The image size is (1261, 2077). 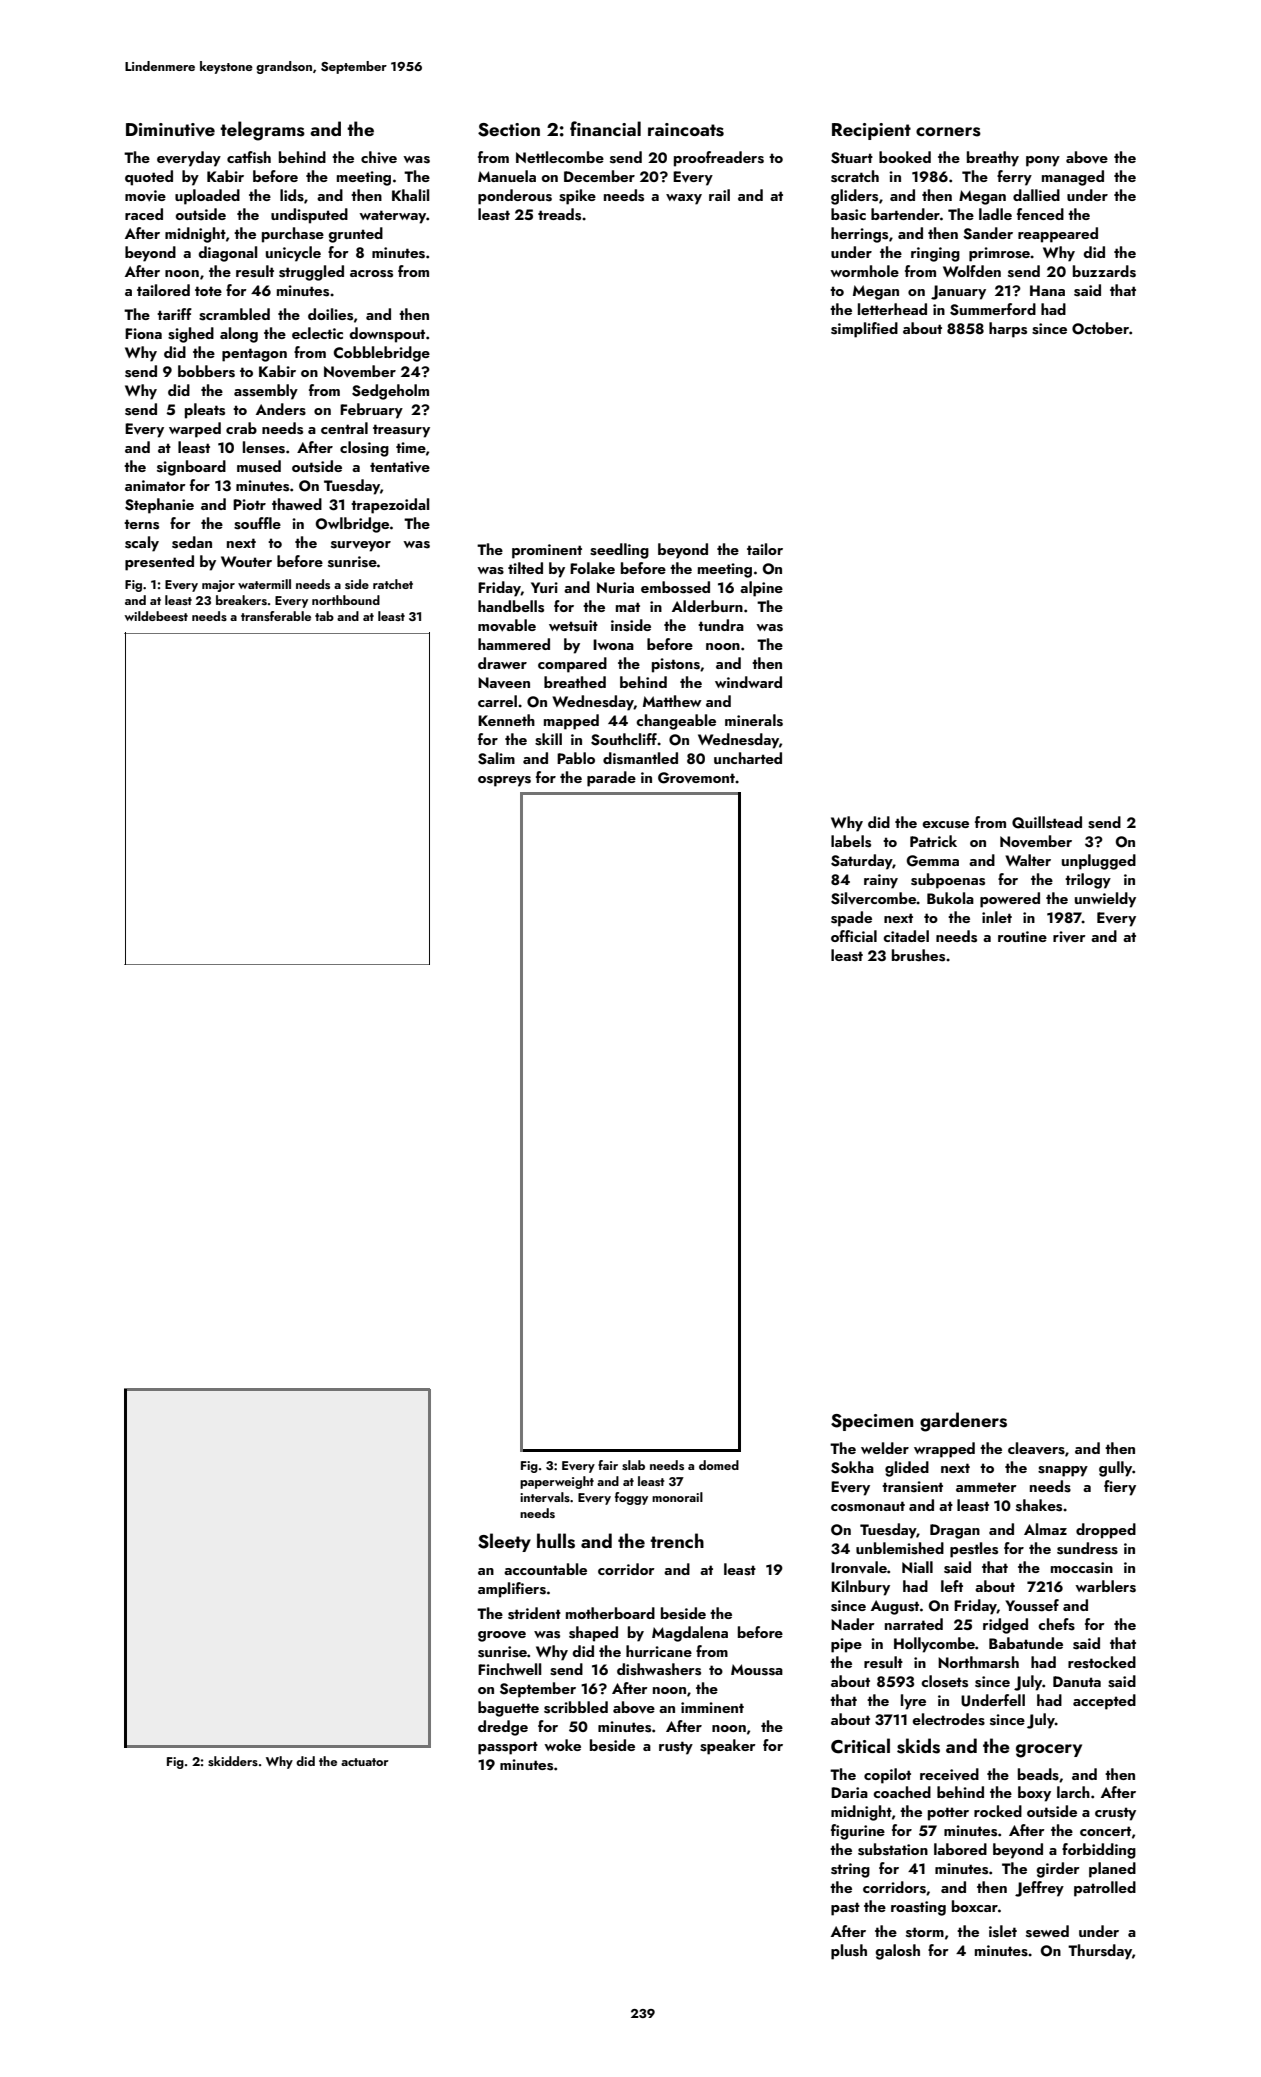 What do you see at coordinates (1100, 328) in the screenshot?
I see `October` at bounding box center [1100, 328].
